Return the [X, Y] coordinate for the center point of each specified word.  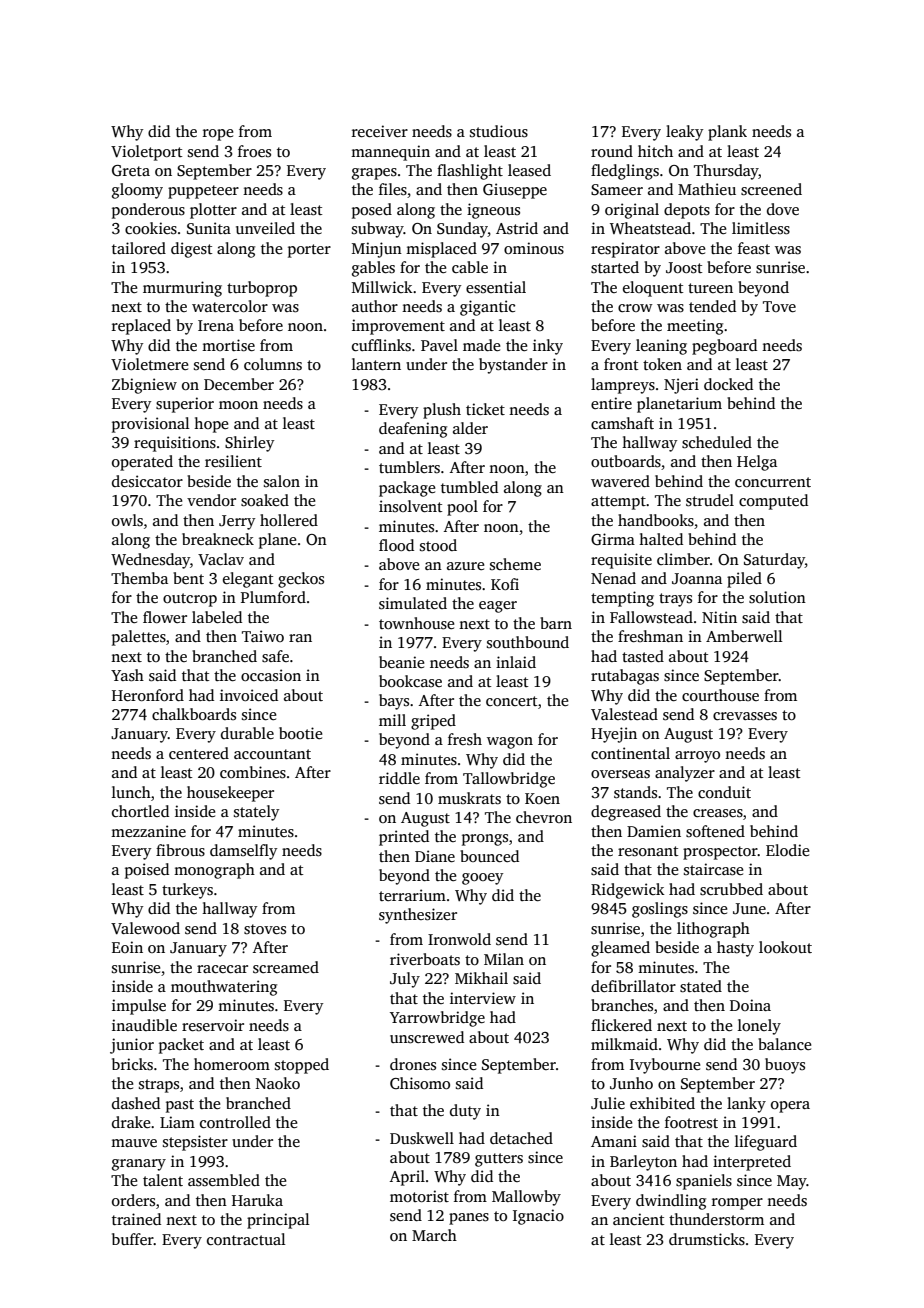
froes [254, 151]
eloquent [653, 289]
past [180, 1106]
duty [465, 1112]
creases [718, 813]
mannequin [390, 153]
